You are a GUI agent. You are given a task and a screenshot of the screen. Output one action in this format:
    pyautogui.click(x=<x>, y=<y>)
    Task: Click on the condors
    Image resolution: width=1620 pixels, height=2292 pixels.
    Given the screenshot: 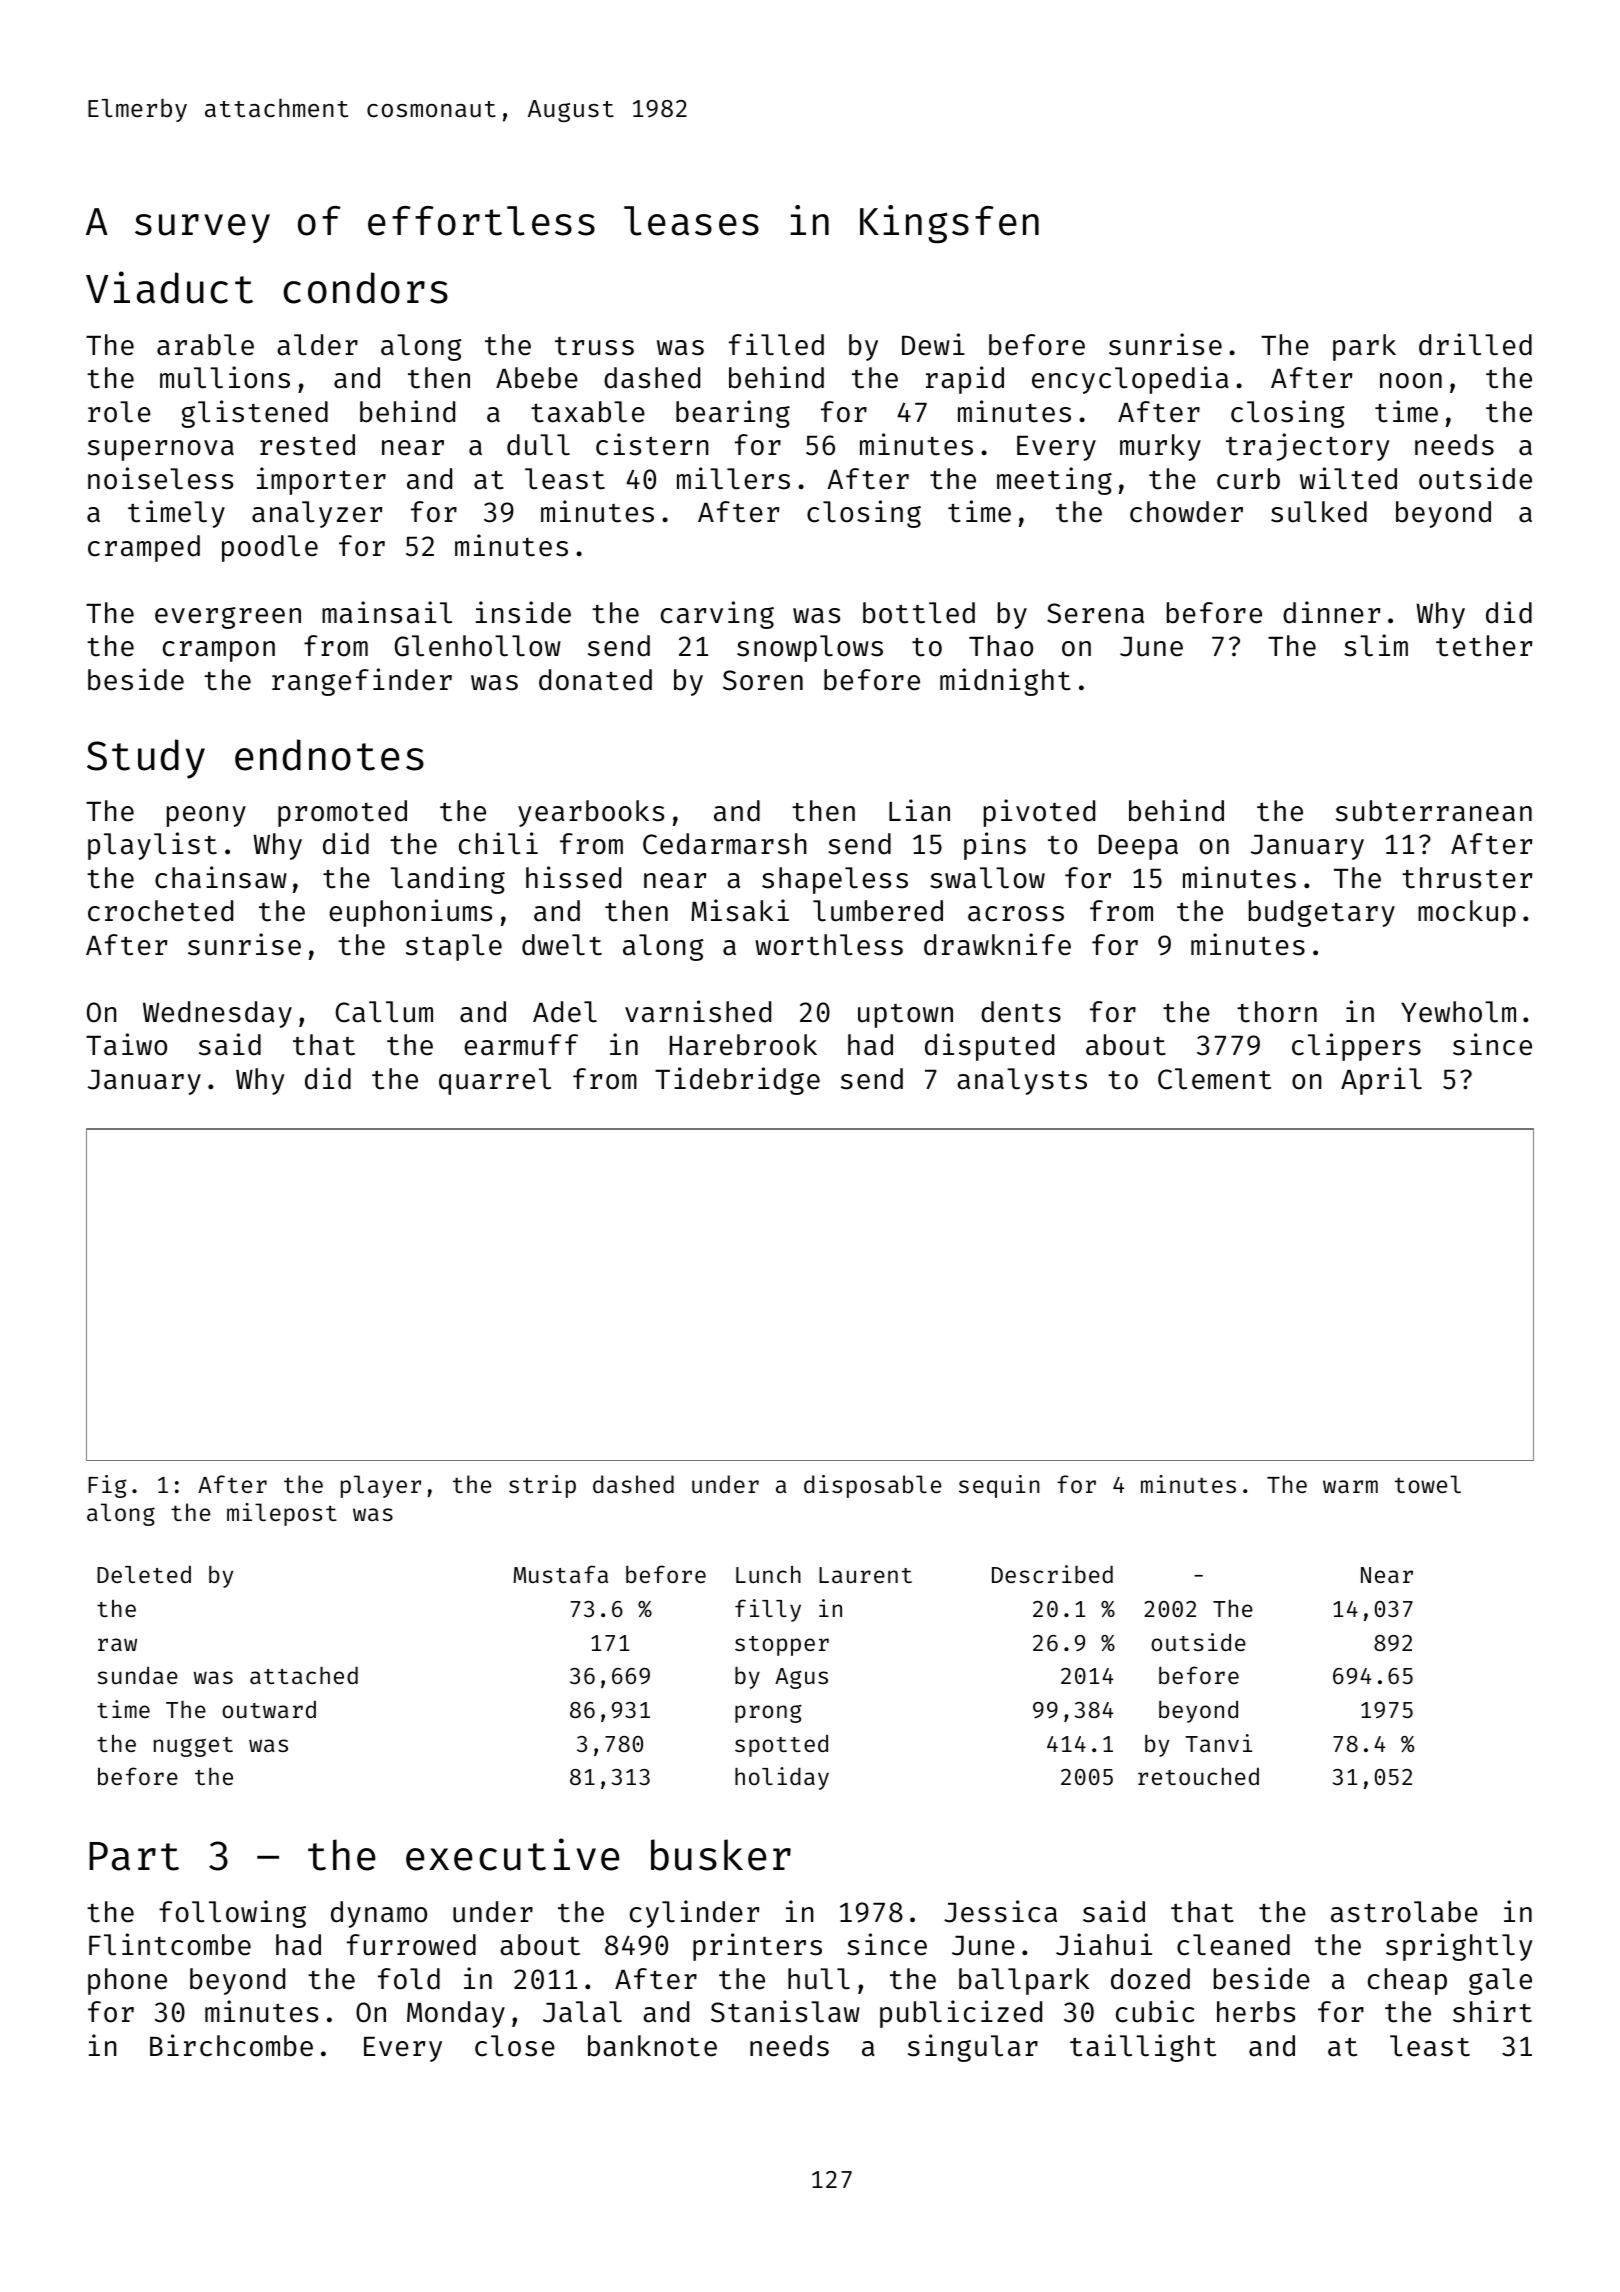 What is the action you would take?
    pyautogui.click(x=365, y=288)
